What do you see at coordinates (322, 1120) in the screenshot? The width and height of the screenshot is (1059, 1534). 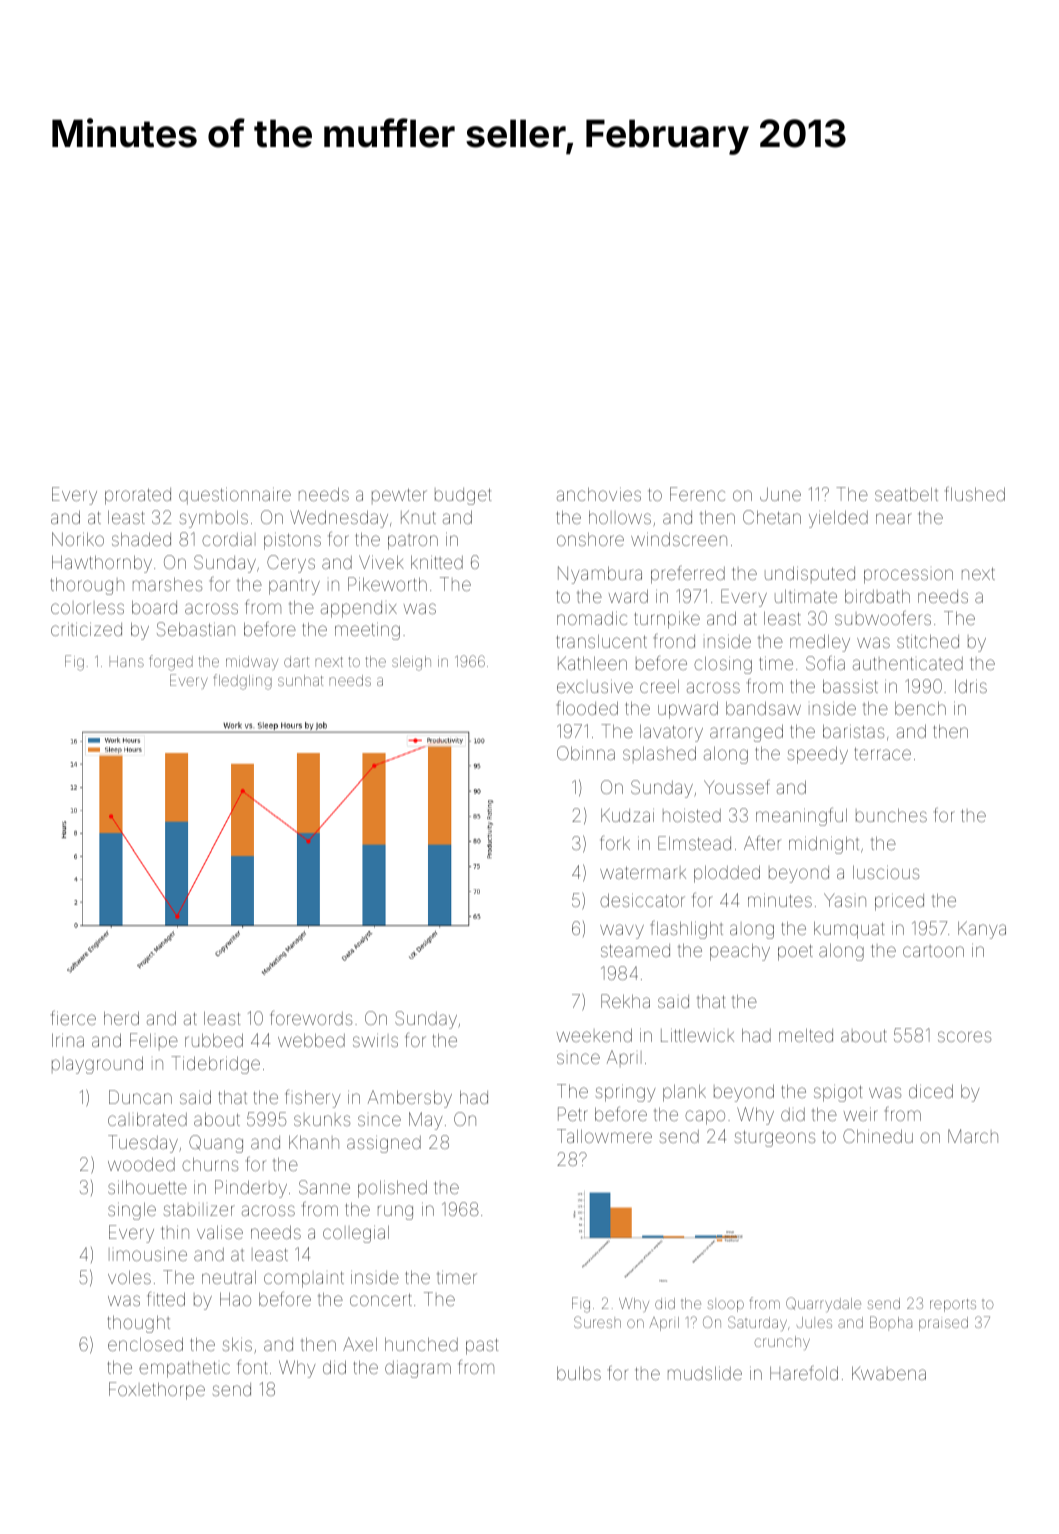 I see `skunks` at bounding box center [322, 1120].
